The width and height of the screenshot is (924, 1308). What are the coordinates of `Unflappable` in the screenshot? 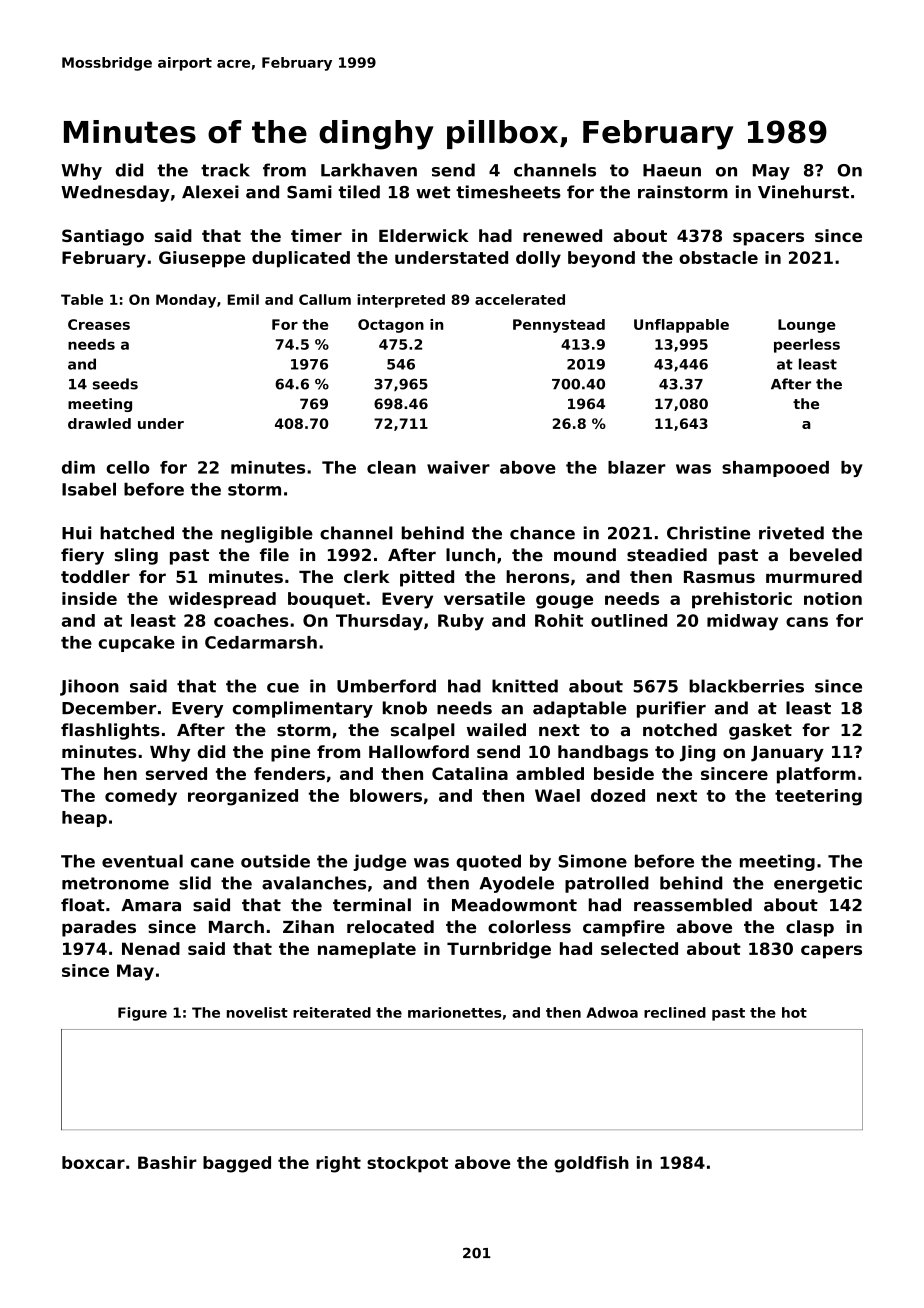 It's located at (681, 326).
